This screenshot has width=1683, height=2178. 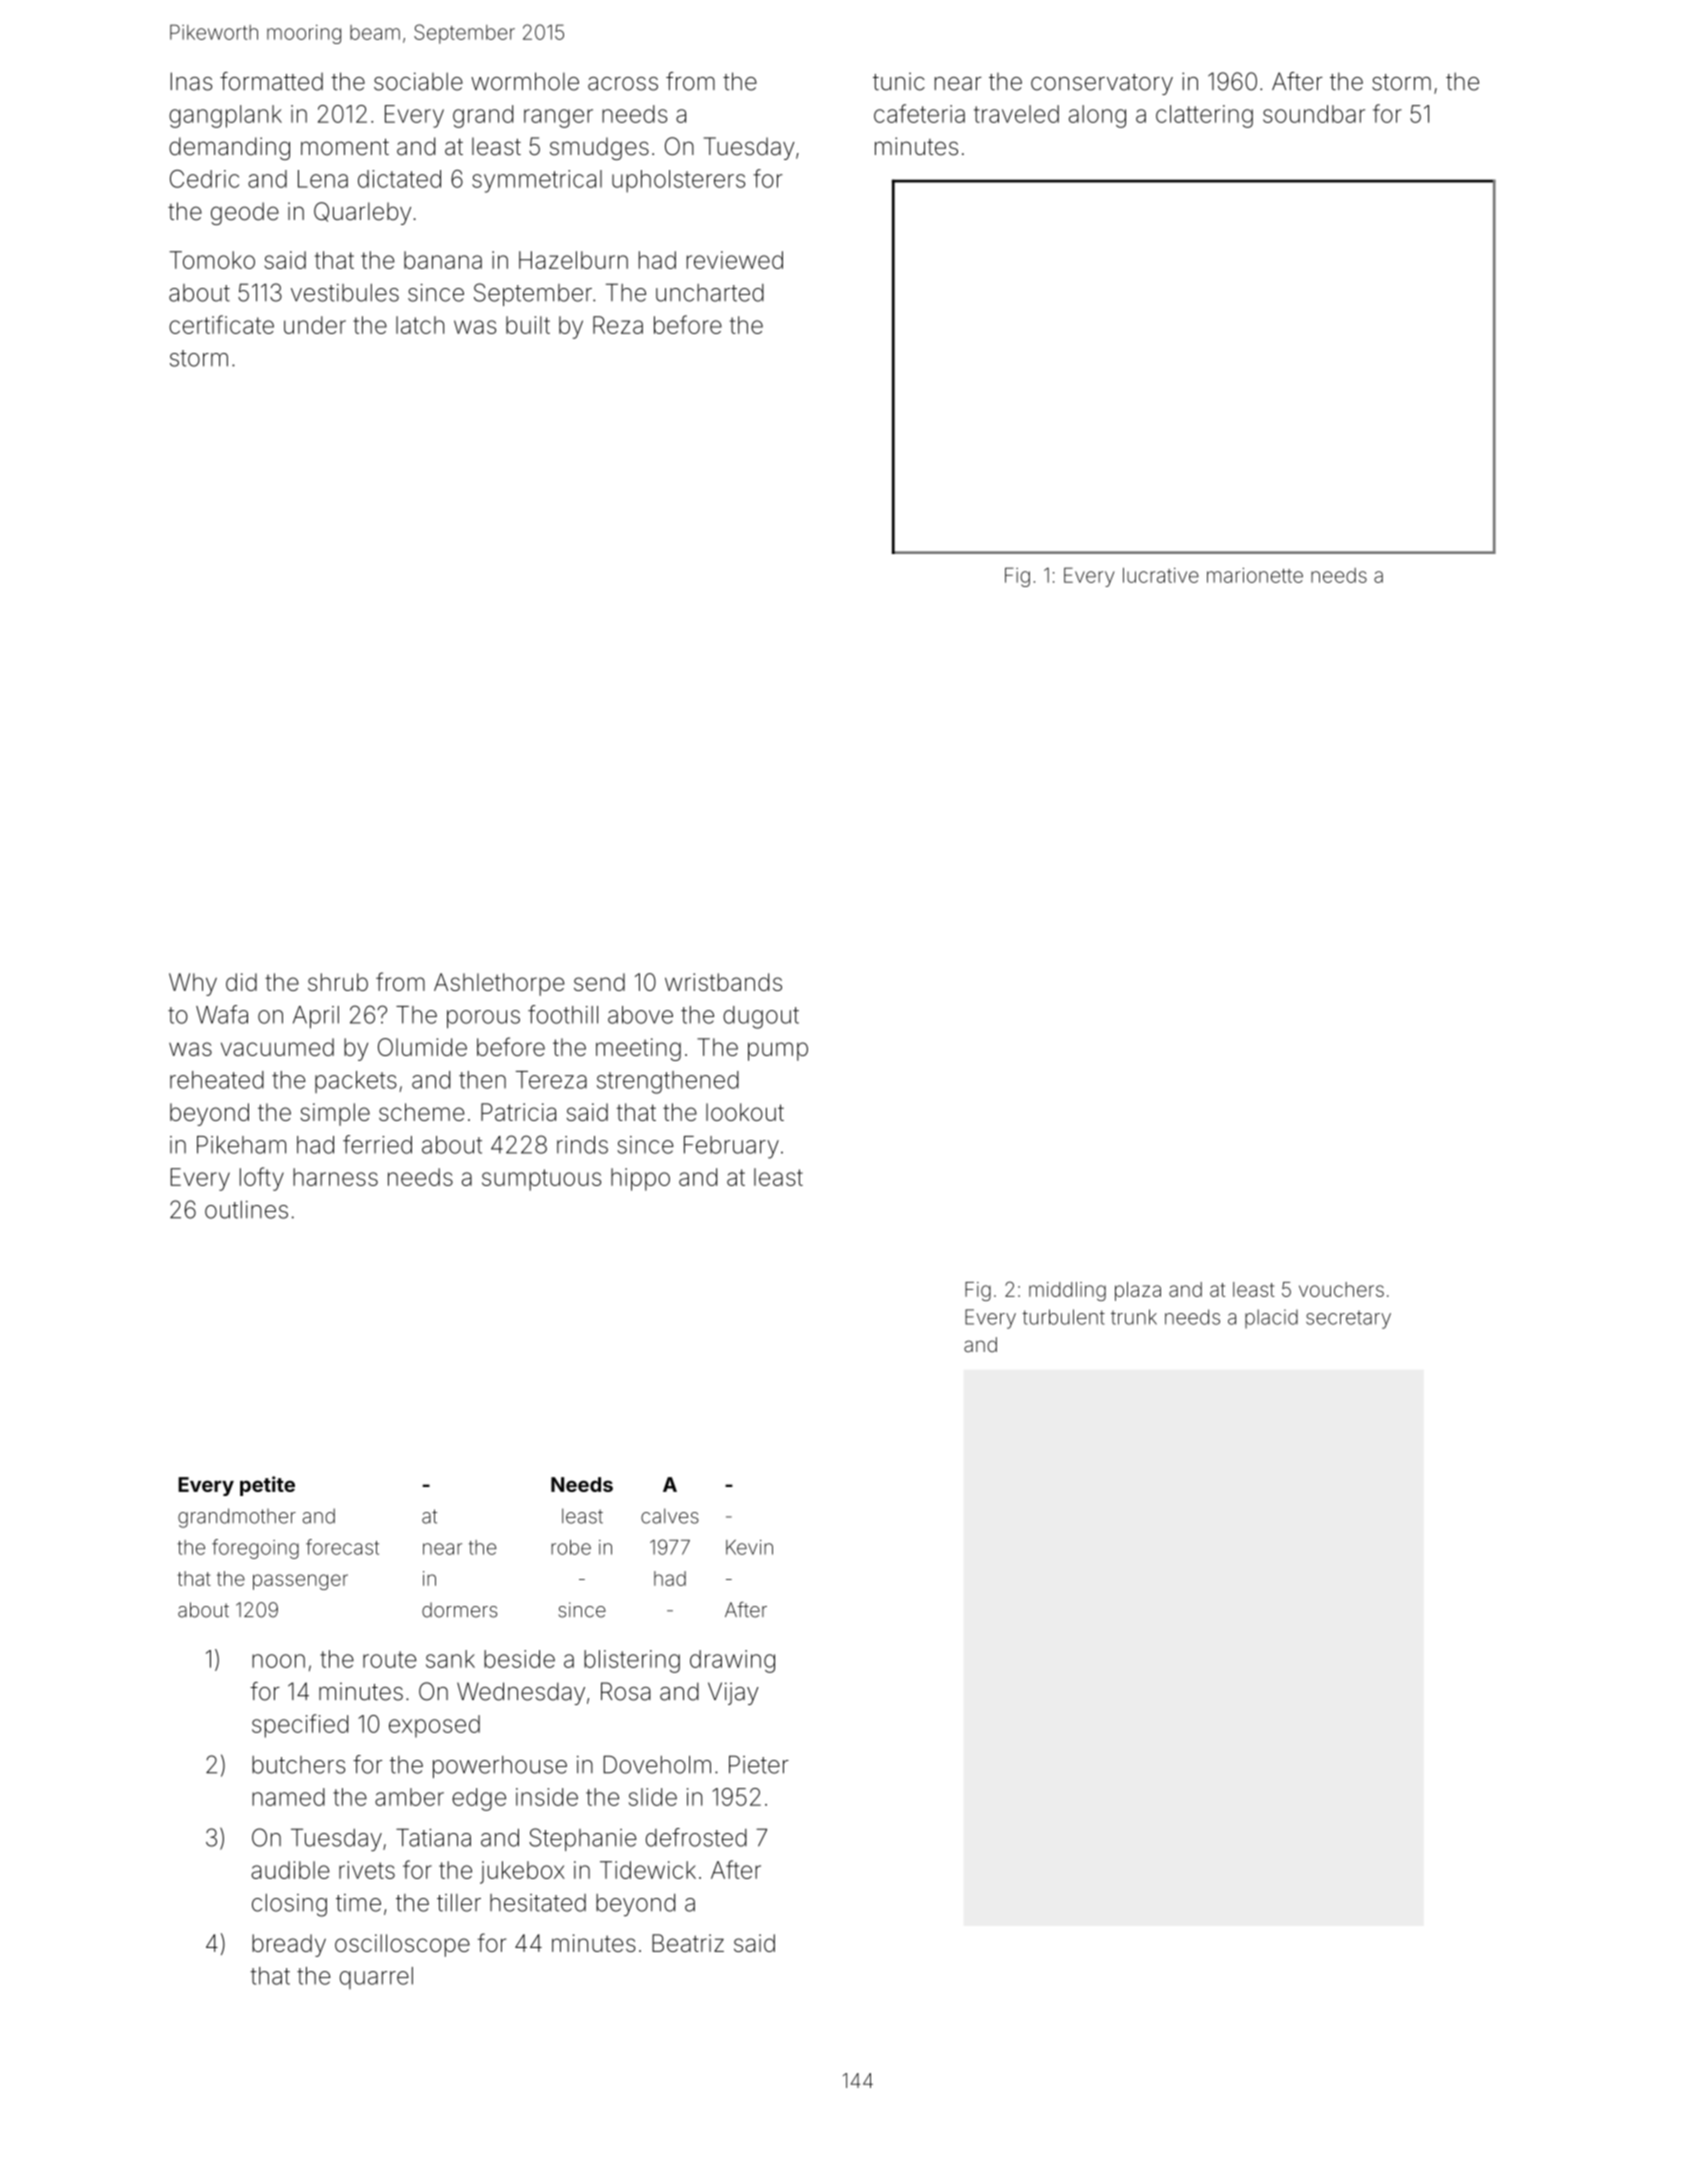 What do you see at coordinates (688, 1943) in the screenshot?
I see `Beatriz` at bounding box center [688, 1943].
